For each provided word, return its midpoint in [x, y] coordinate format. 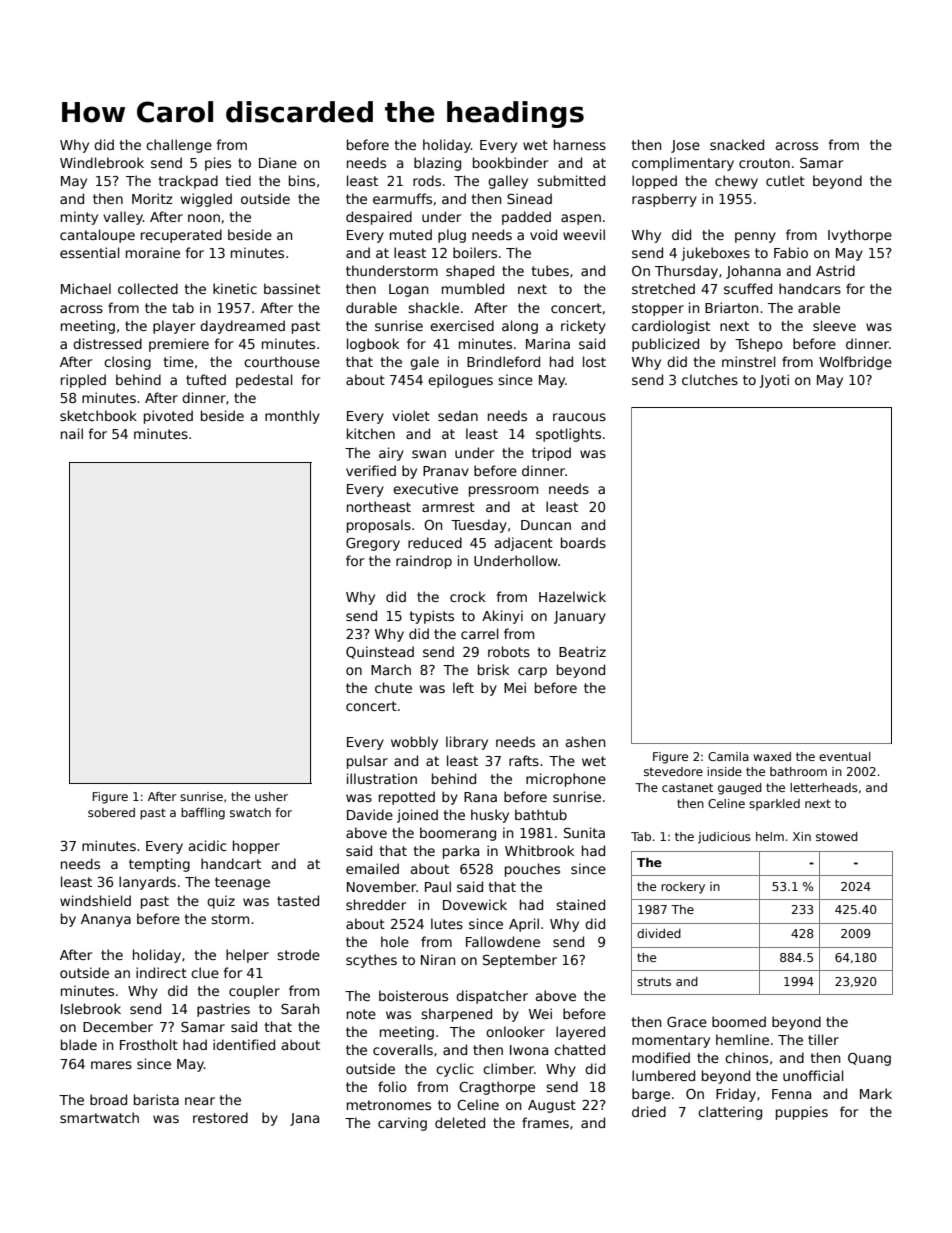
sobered [111, 812]
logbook [373, 345]
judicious [724, 838]
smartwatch [99, 1117]
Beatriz [582, 651]
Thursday [686, 272]
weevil [584, 234]
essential [90, 252]
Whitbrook [539, 850]
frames [545, 1122]
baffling [203, 814]
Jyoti [774, 381]
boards [583, 542]
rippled [83, 381]
